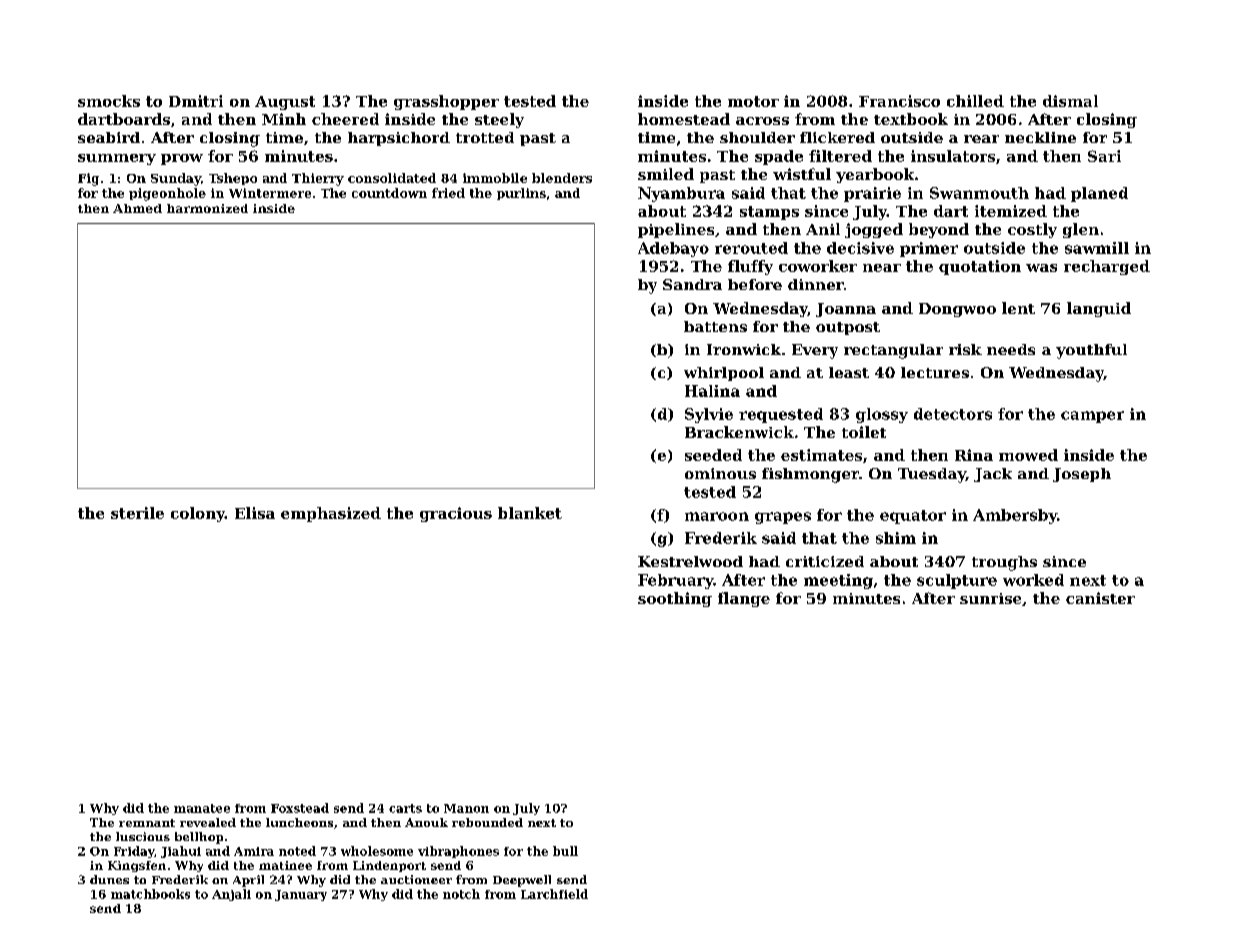 The image size is (1233, 952). Describe the element at coordinates (554, 894) in the image. I see `Larchfield` at that location.
